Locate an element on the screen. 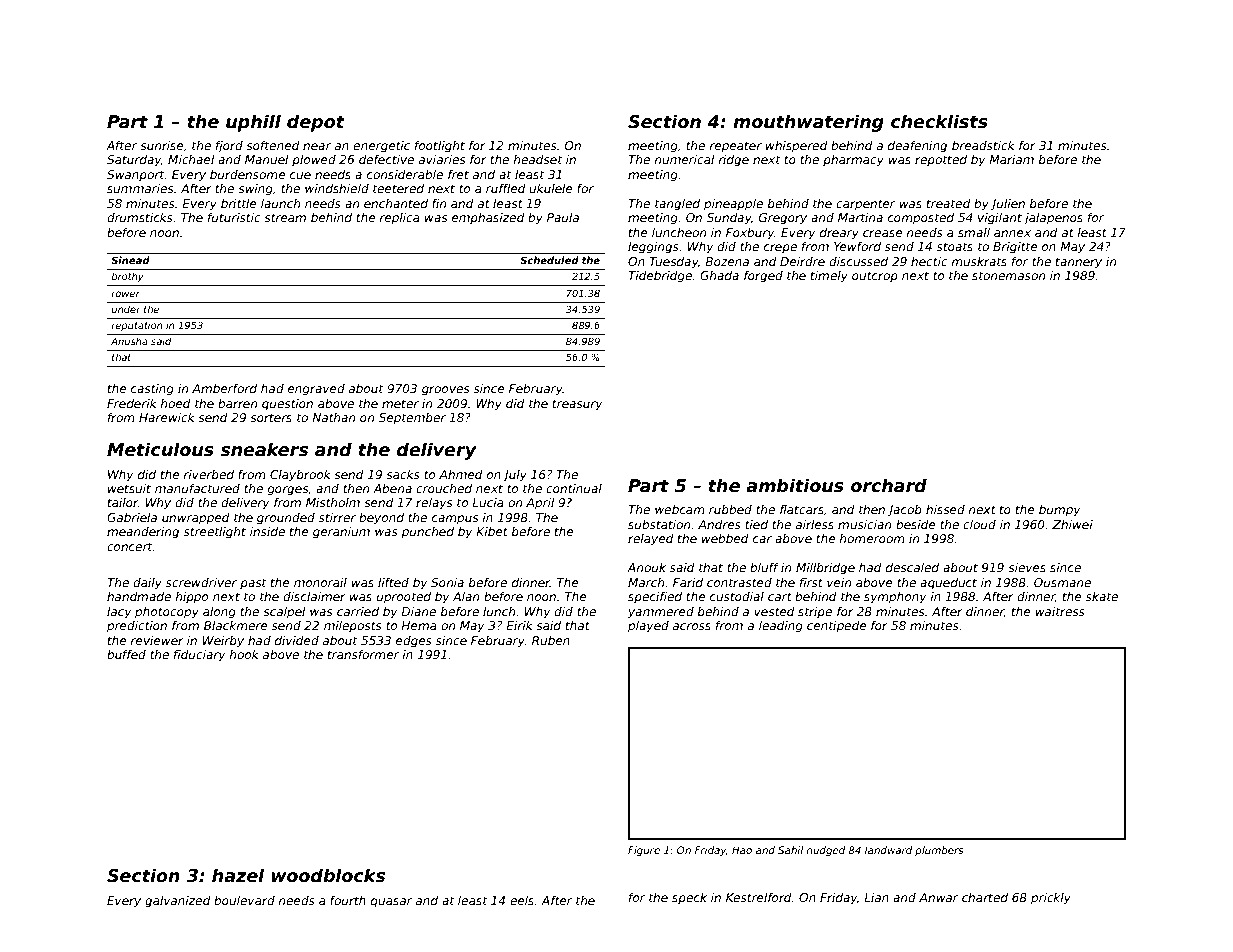  checklists is located at coordinates (939, 121).
